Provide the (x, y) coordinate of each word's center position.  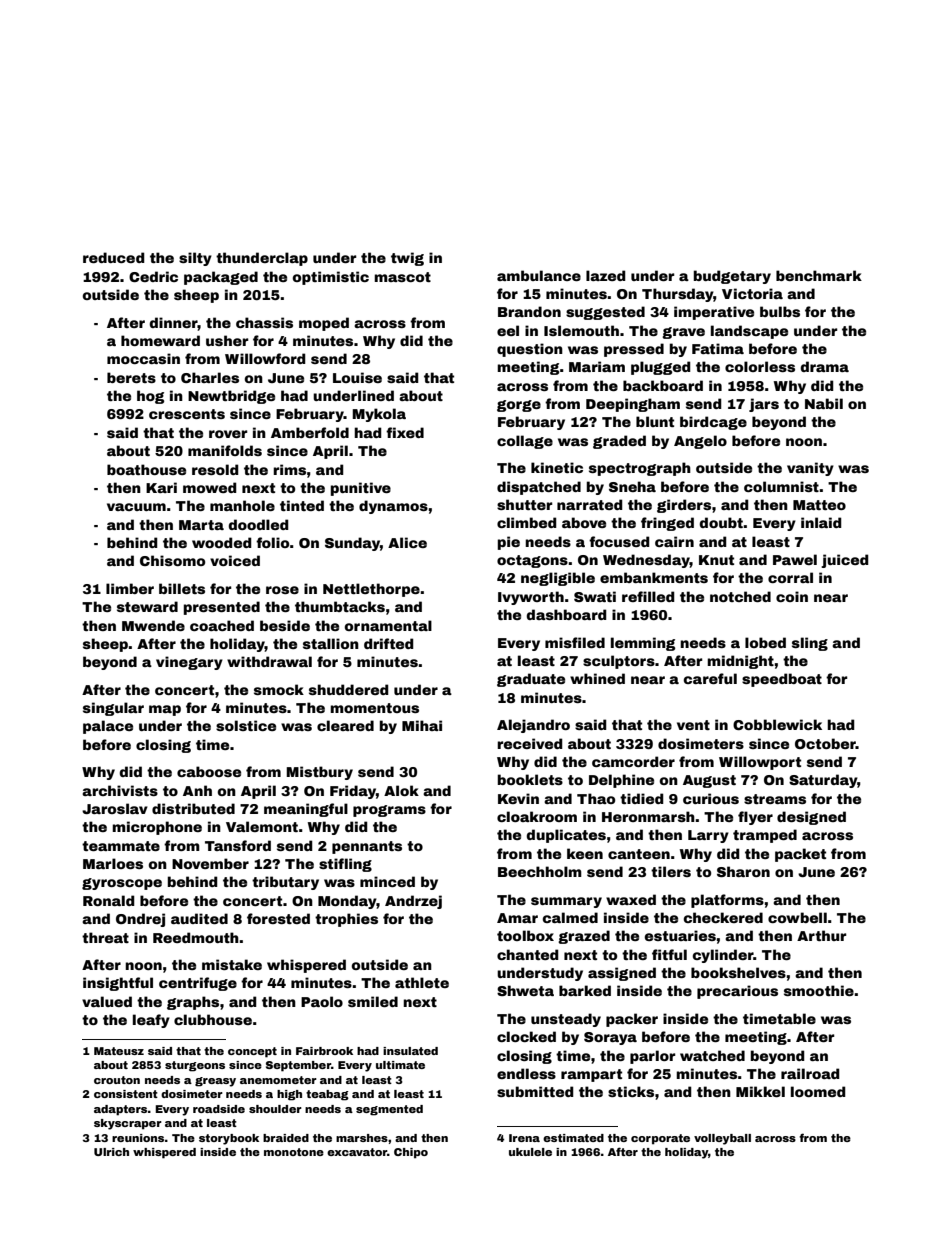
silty (195, 259)
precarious (737, 992)
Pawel (795, 559)
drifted (389, 643)
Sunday (352, 544)
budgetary (732, 277)
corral (790, 577)
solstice (246, 725)
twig (407, 259)
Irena (524, 1138)
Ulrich (111, 1152)
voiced (235, 560)
